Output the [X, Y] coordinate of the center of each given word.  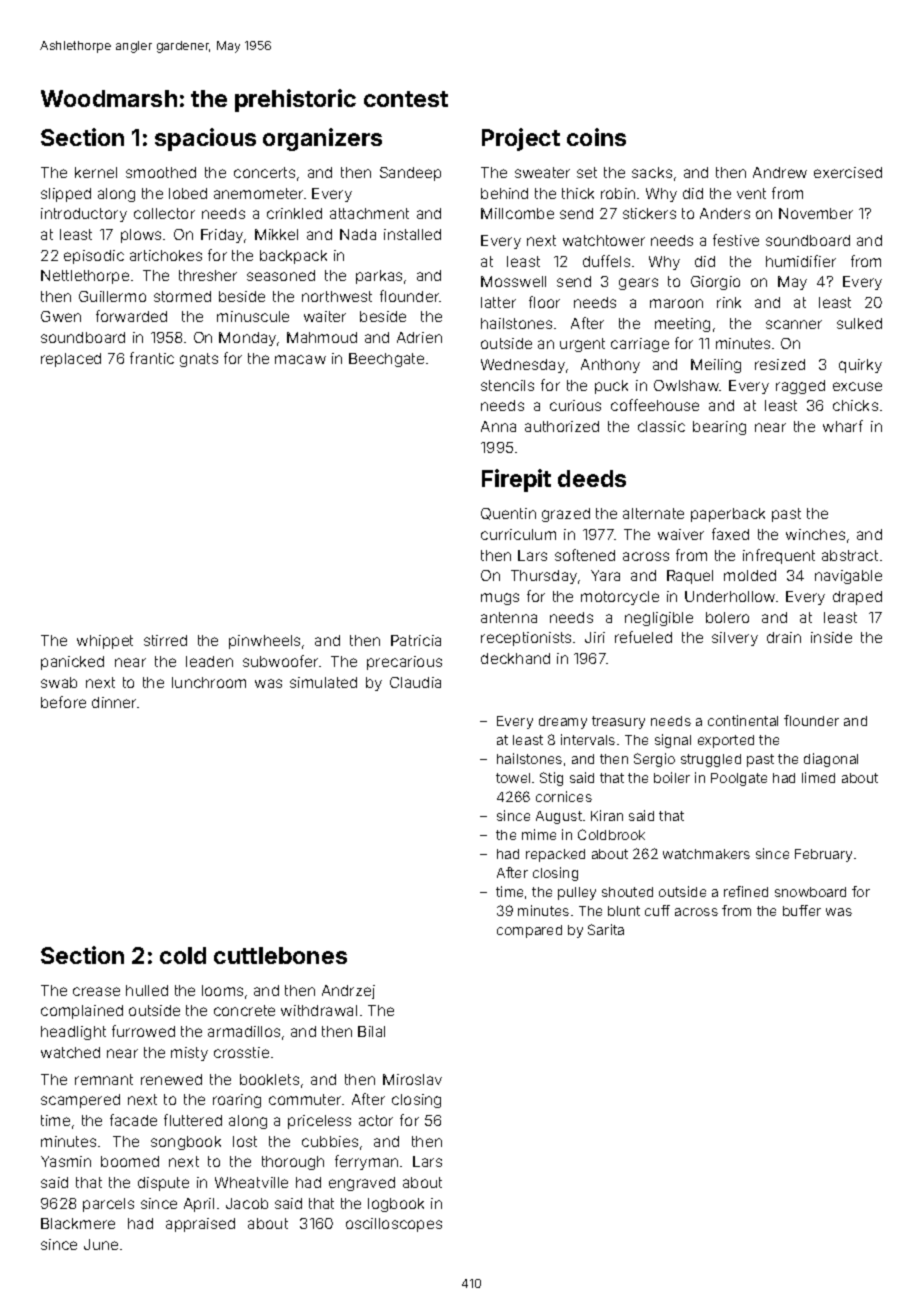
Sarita [606, 929]
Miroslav [412, 1079]
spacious [205, 139]
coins [596, 137]
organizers [322, 139]
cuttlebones [280, 955]
